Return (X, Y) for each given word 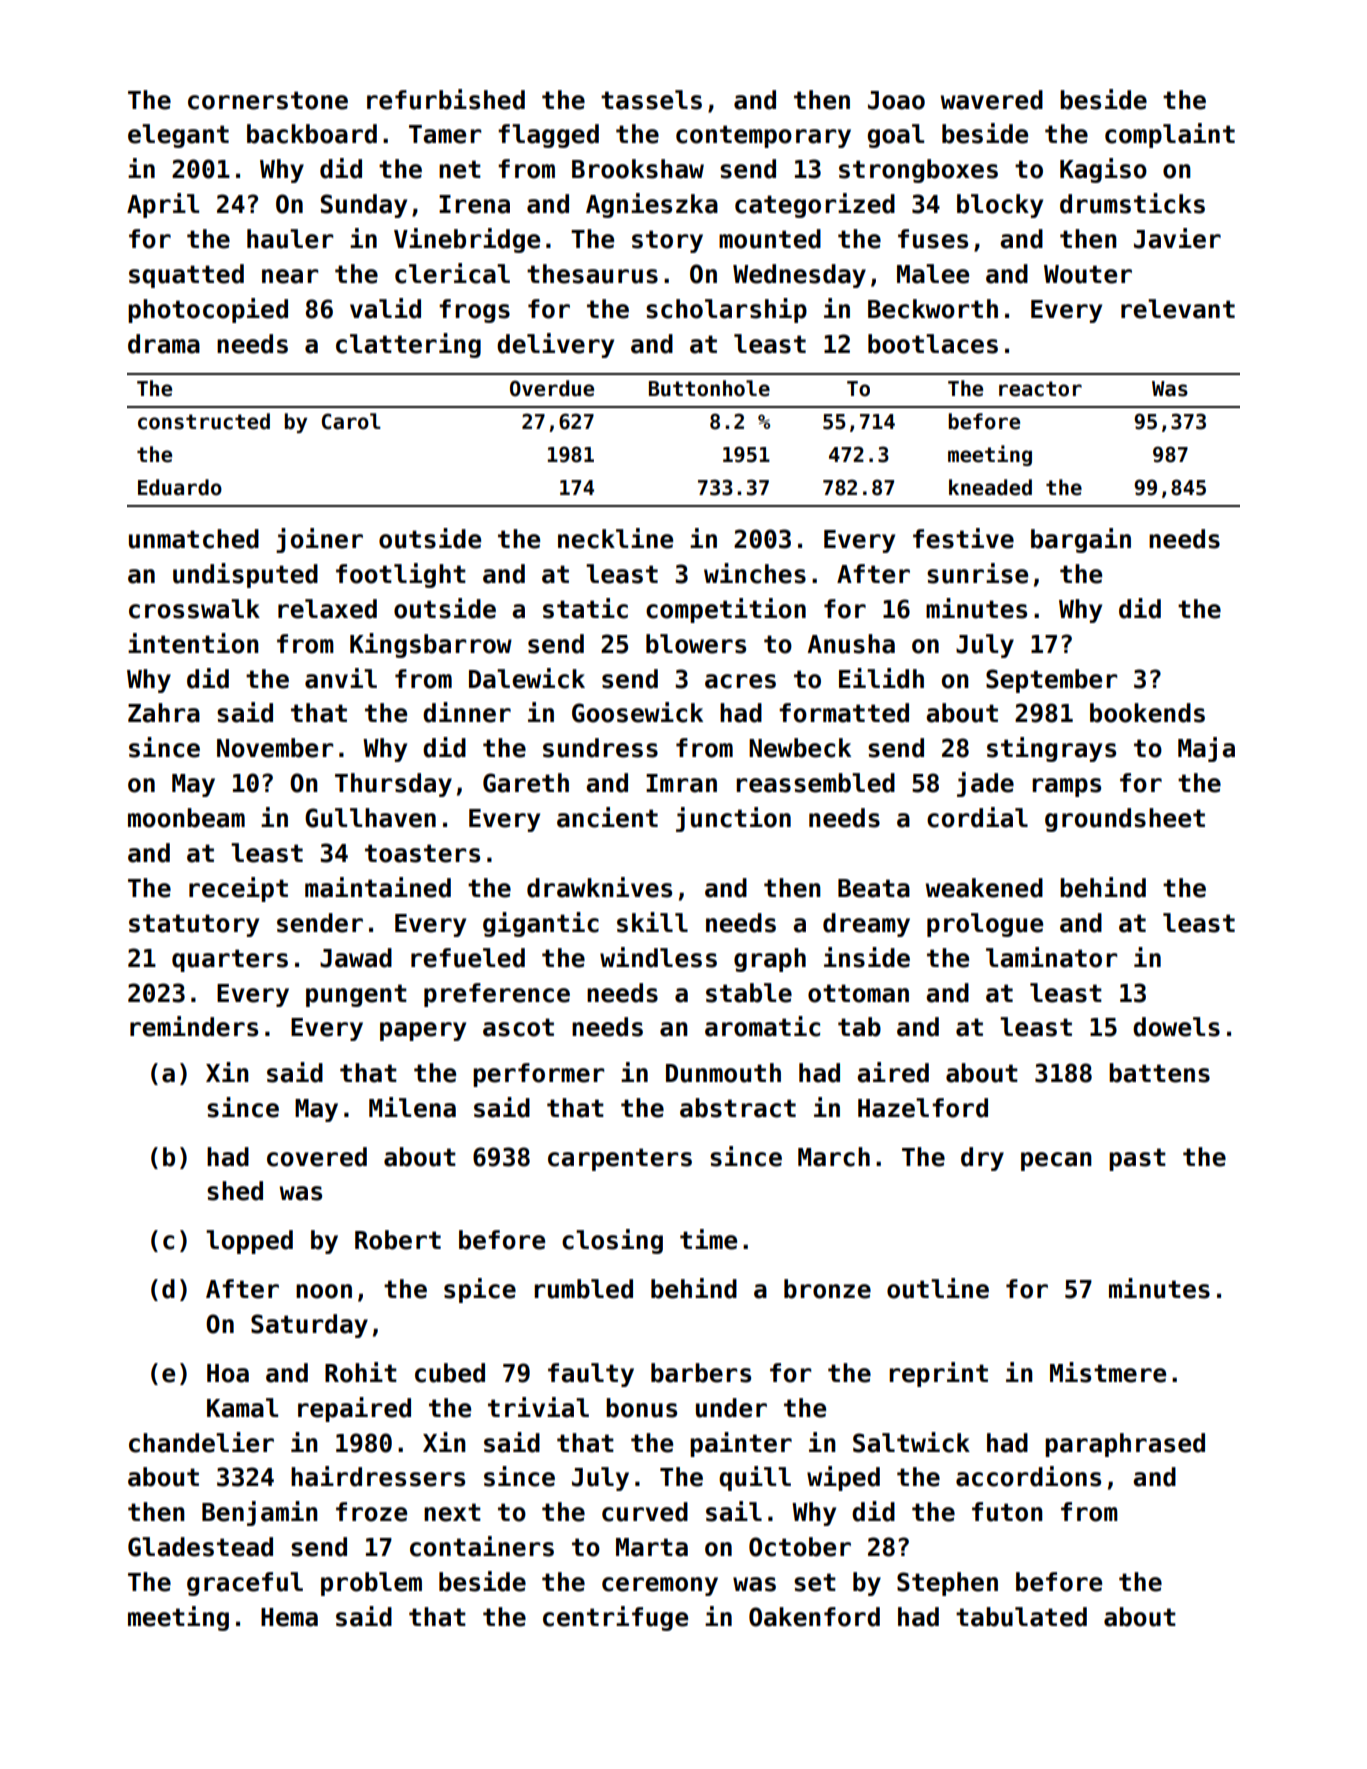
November (275, 748)
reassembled (815, 783)
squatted (186, 276)
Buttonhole (709, 388)
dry (982, 1159)
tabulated (1021, 1617)
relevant (1178, 309)
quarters (230, 960)
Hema (289, 1617)
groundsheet (1125, 820)
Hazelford (923, 1108)
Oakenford (814, 1617)
